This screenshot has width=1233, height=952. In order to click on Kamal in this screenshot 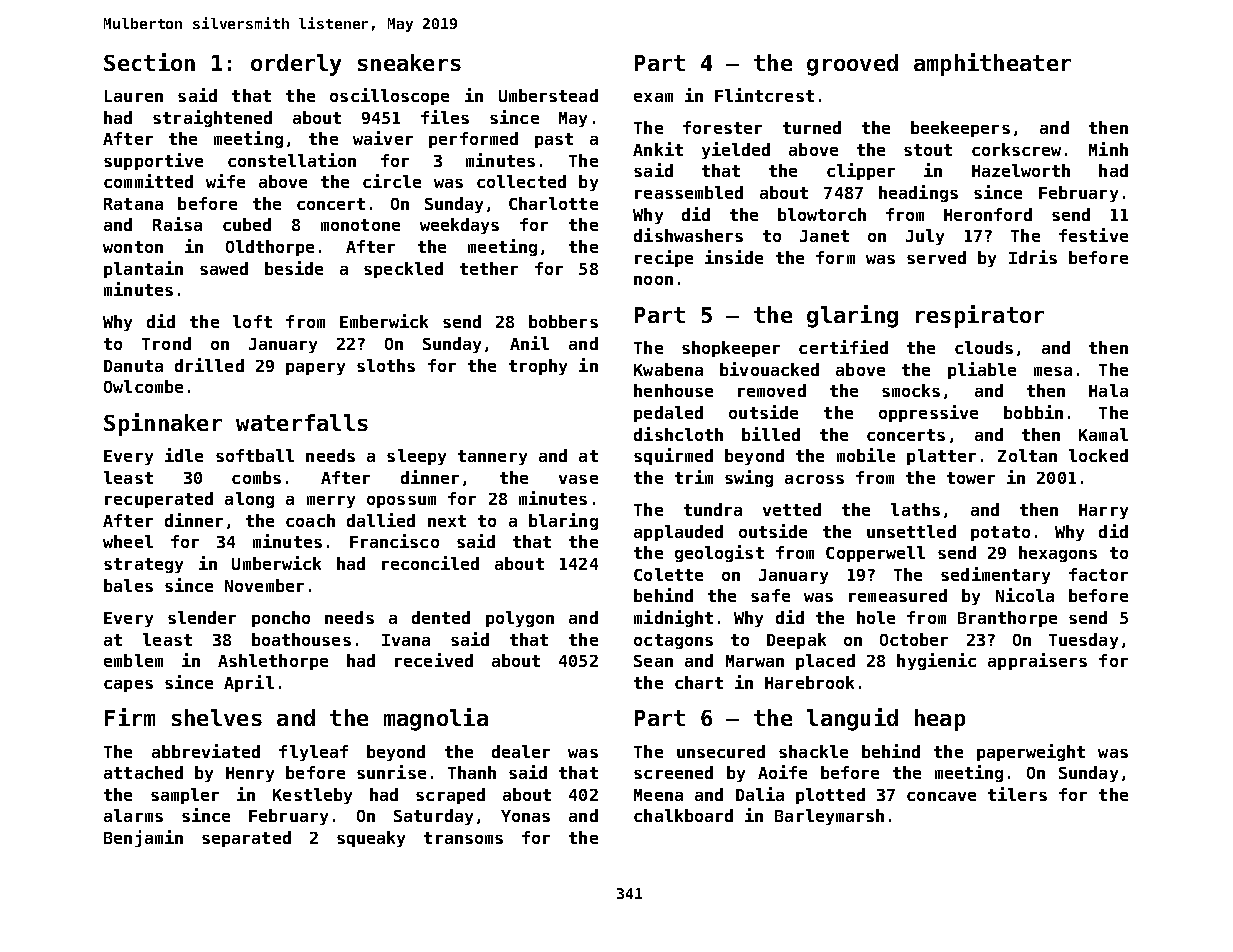, I will do `click(1103, 434)`.
